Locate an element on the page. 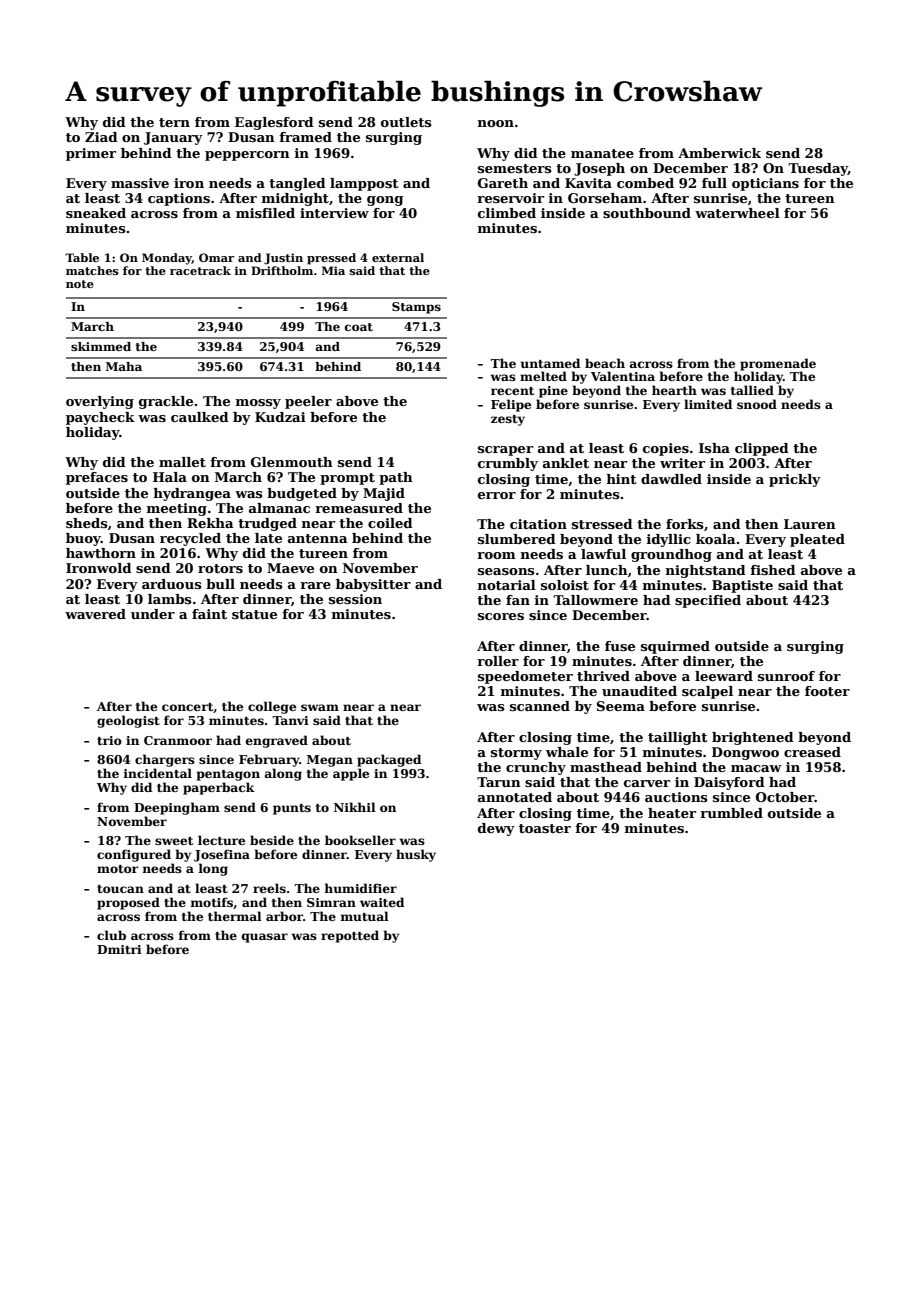 The image size is (924, 1308). Isha is located at coordinates (714, 448).
